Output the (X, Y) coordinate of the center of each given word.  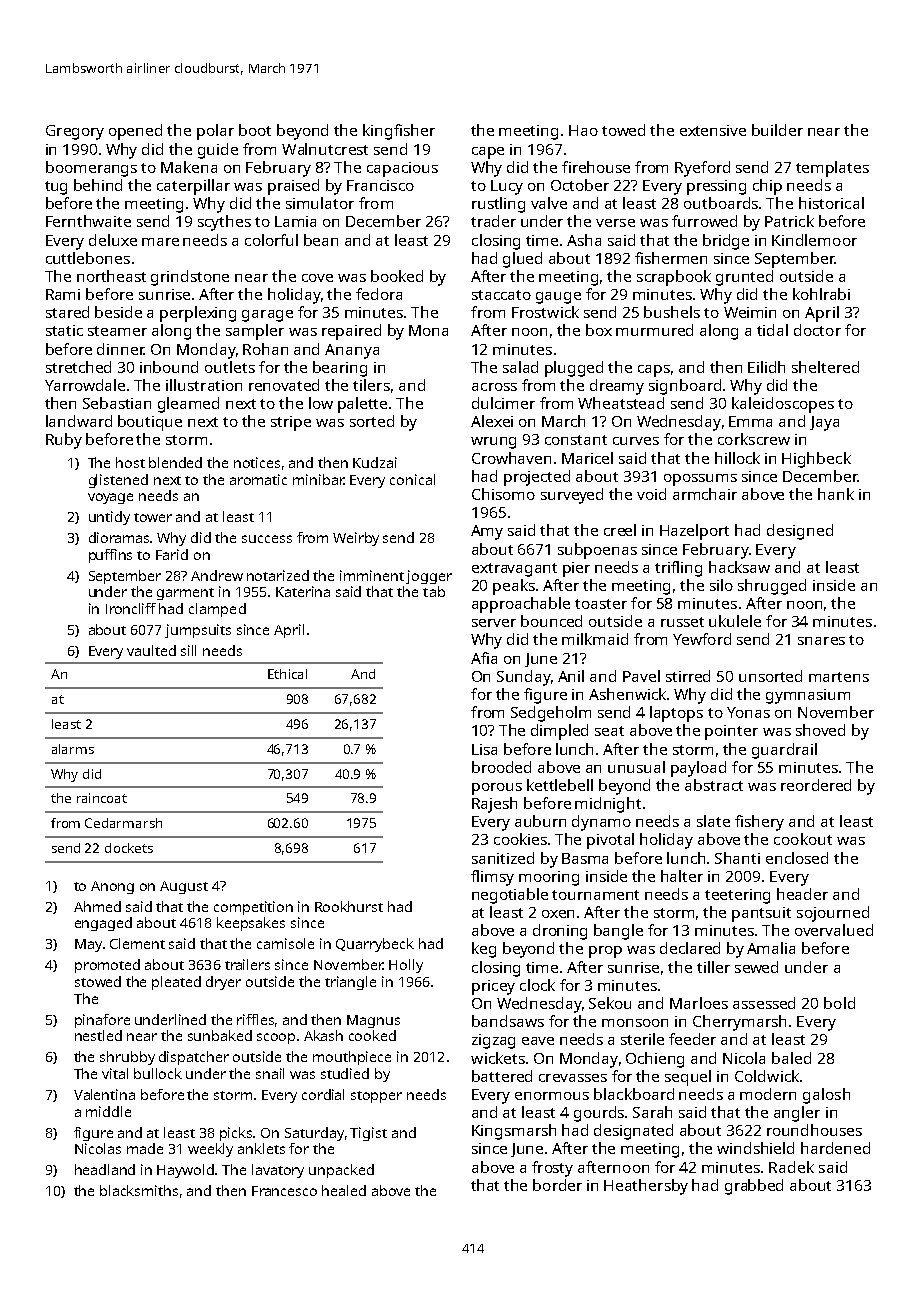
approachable (521, 605)
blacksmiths (139, 1190)
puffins (110, 556)
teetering (737, 896)
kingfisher (399, 132)
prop (605, 952)
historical (831, 203)
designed (800, 532)
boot (255, 130)
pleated (176, 983)
